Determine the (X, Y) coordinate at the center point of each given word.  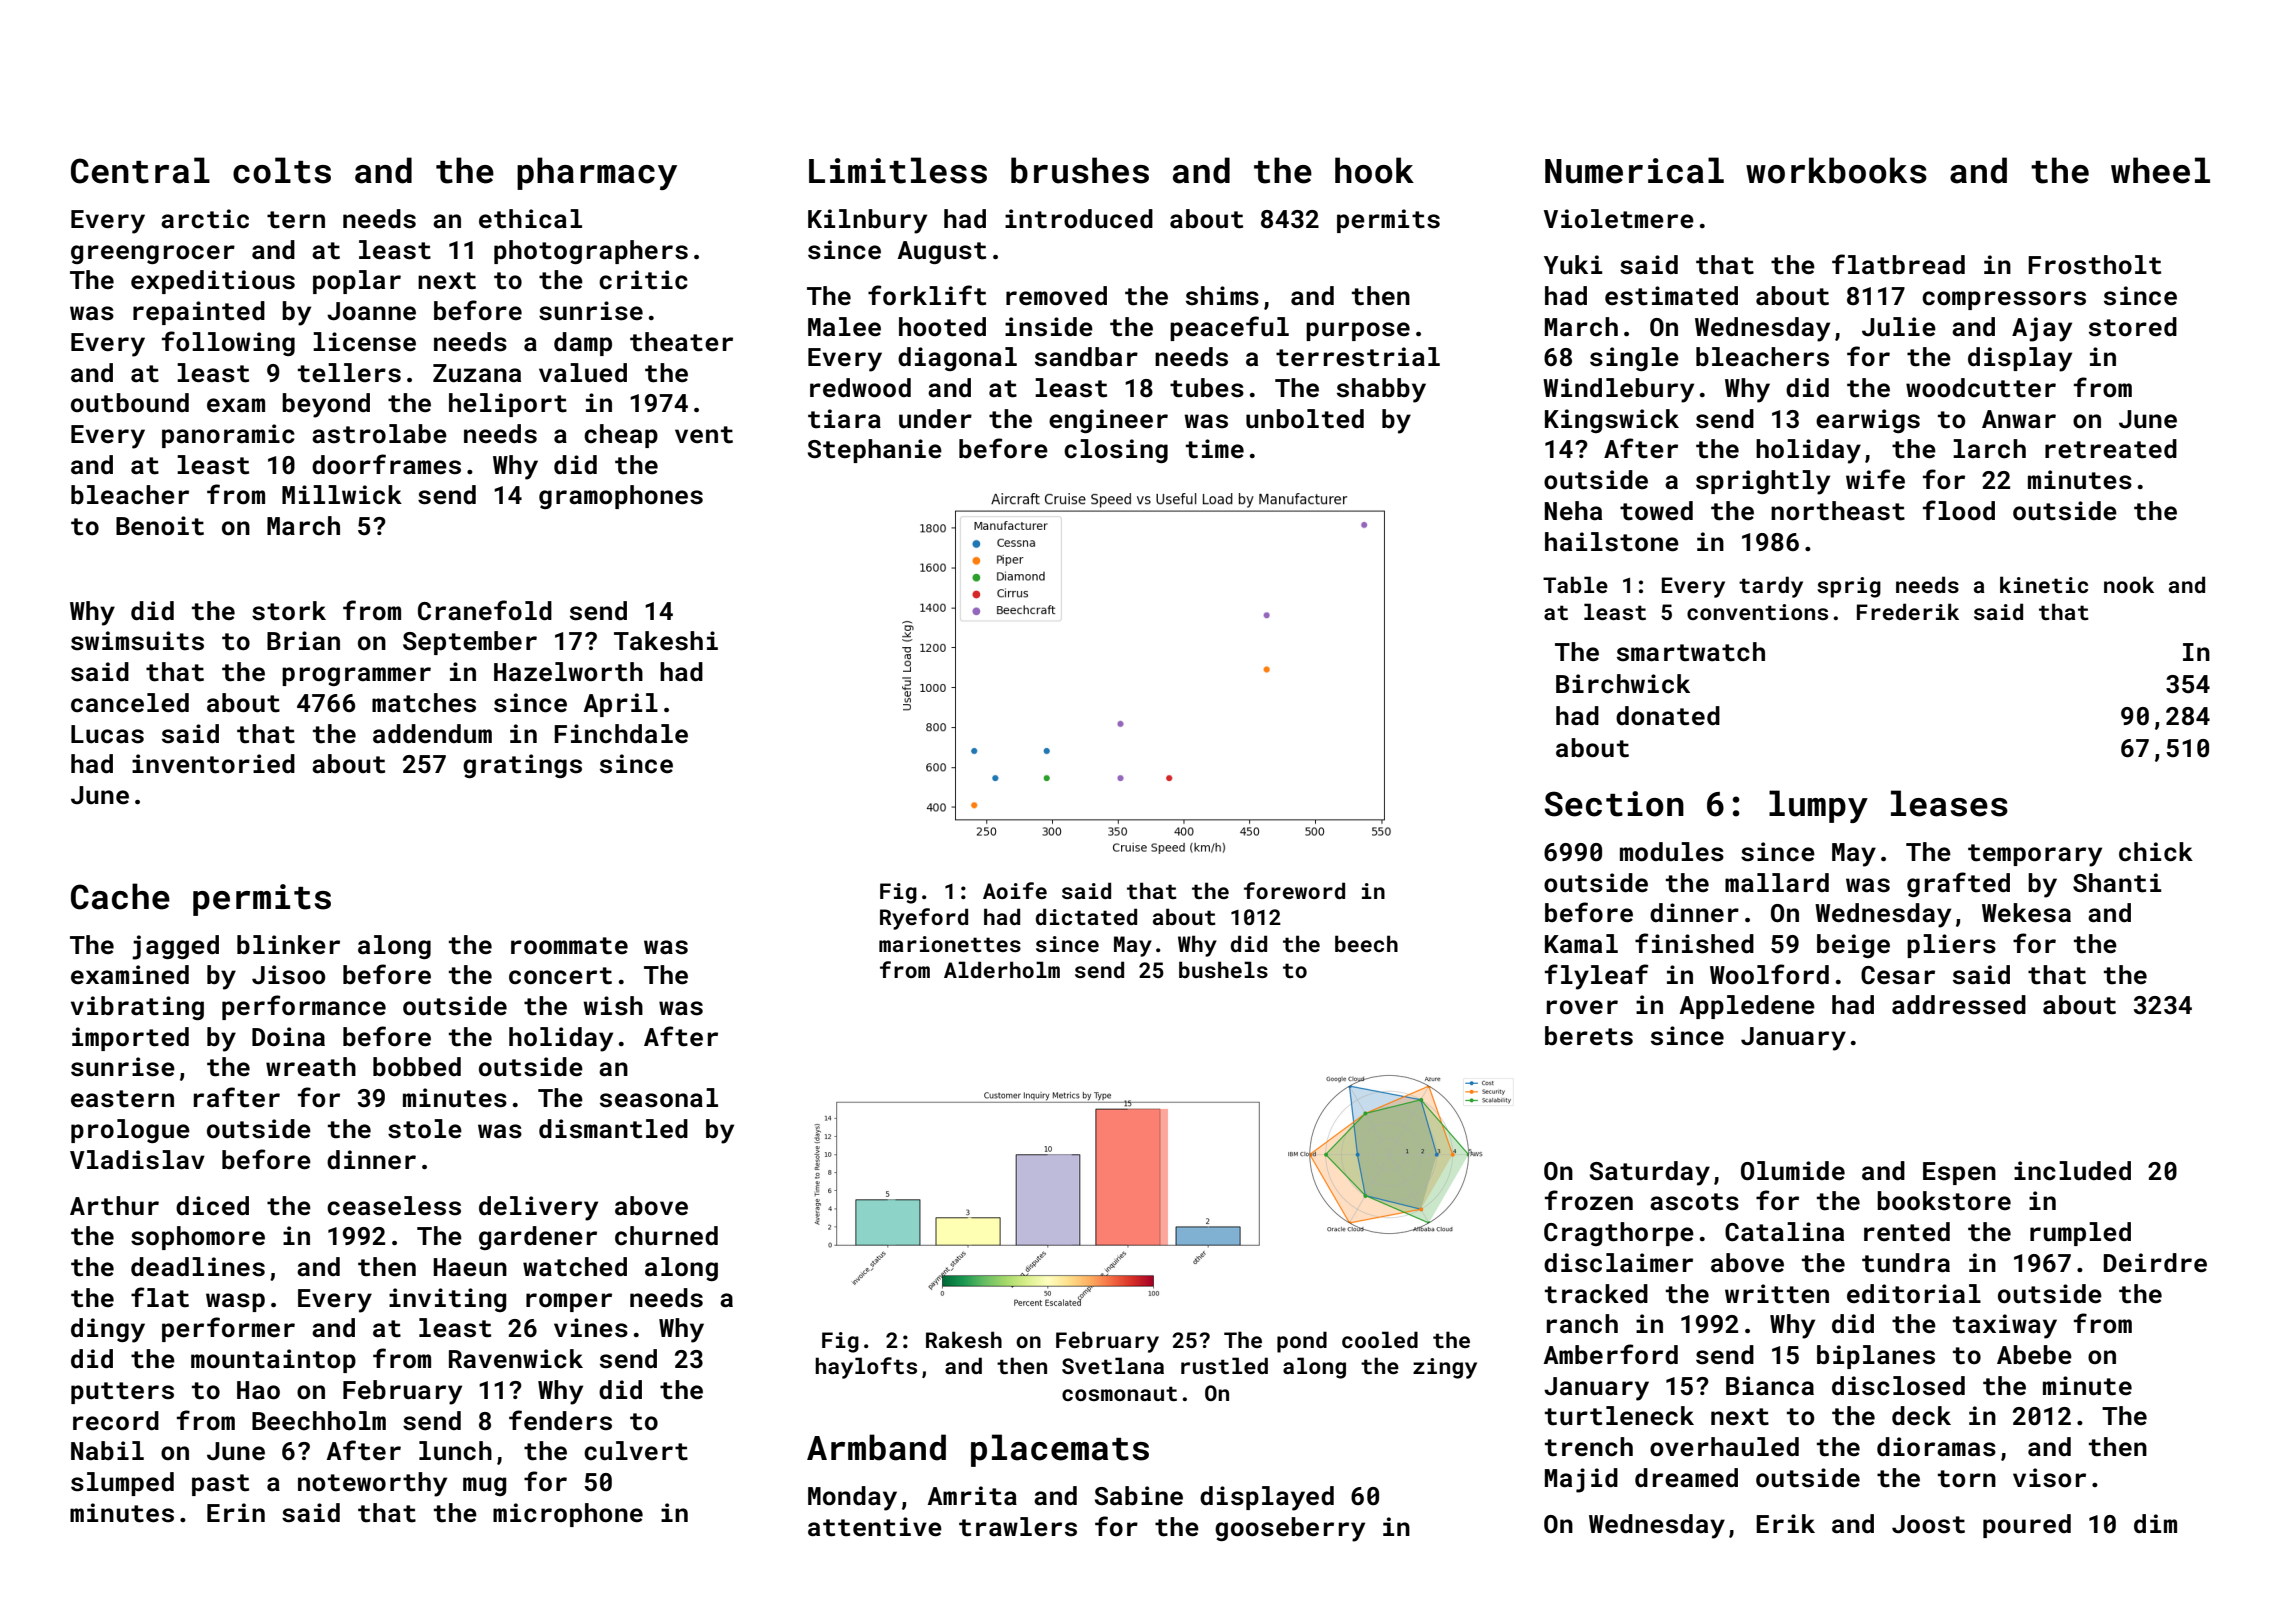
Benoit (160, 526)
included (2072, 1171)
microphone (568, 1515)
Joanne (371, 311)
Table (1575, 584)
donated (1668, 716)
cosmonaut (1119, 1393)
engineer (1108, 421)
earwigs (1868, 421)
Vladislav (137, 1160)
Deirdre (2155, 1263)
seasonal (659, 1098)
